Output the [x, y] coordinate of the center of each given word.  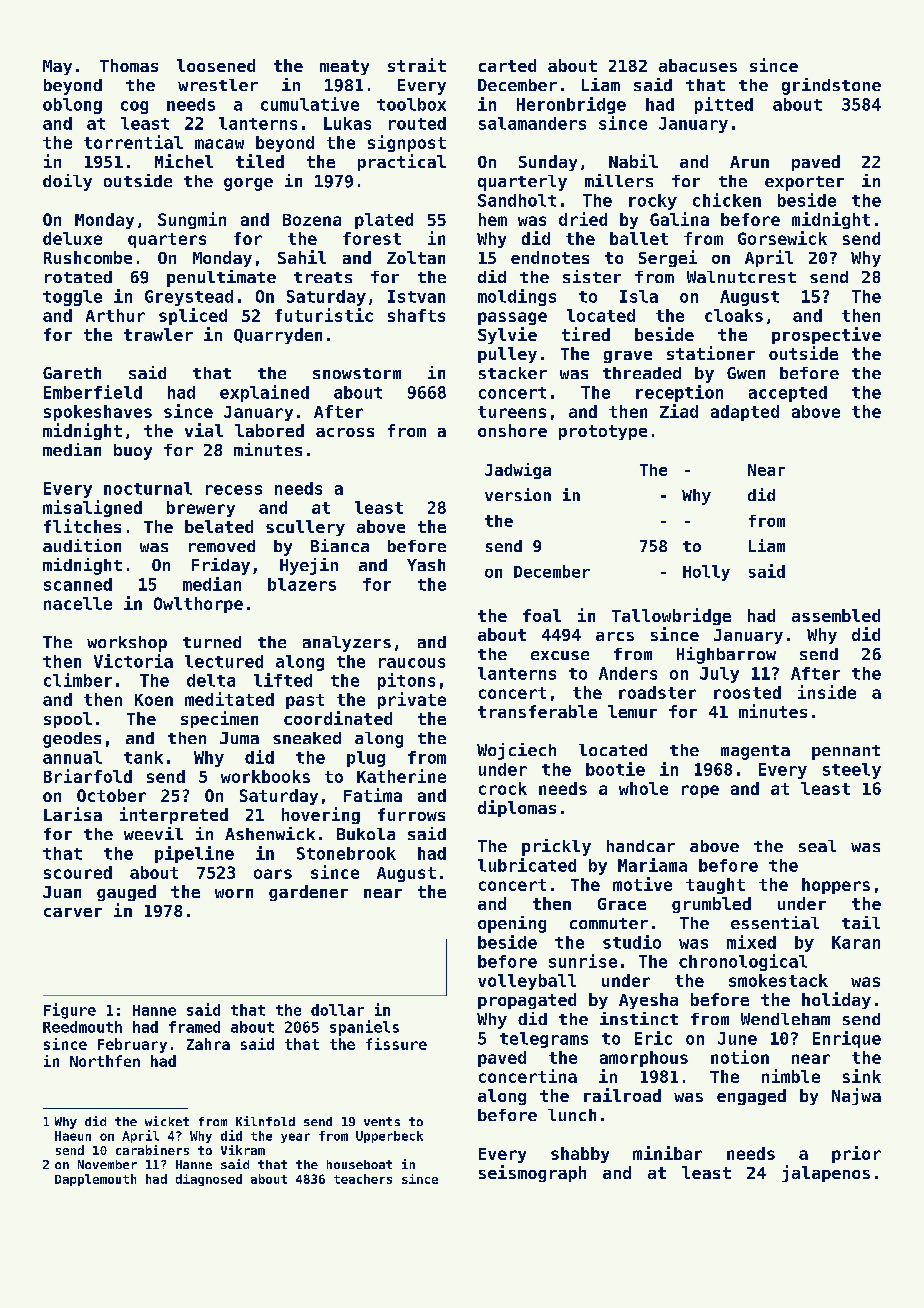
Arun [749, 162]
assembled [836, 615]
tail [861, 922]
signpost [407, 143]
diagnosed [209, 1180]
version [518, 494]
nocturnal [148, 488]
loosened [216, 65]
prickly [556, 847]
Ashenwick [270, 833]
